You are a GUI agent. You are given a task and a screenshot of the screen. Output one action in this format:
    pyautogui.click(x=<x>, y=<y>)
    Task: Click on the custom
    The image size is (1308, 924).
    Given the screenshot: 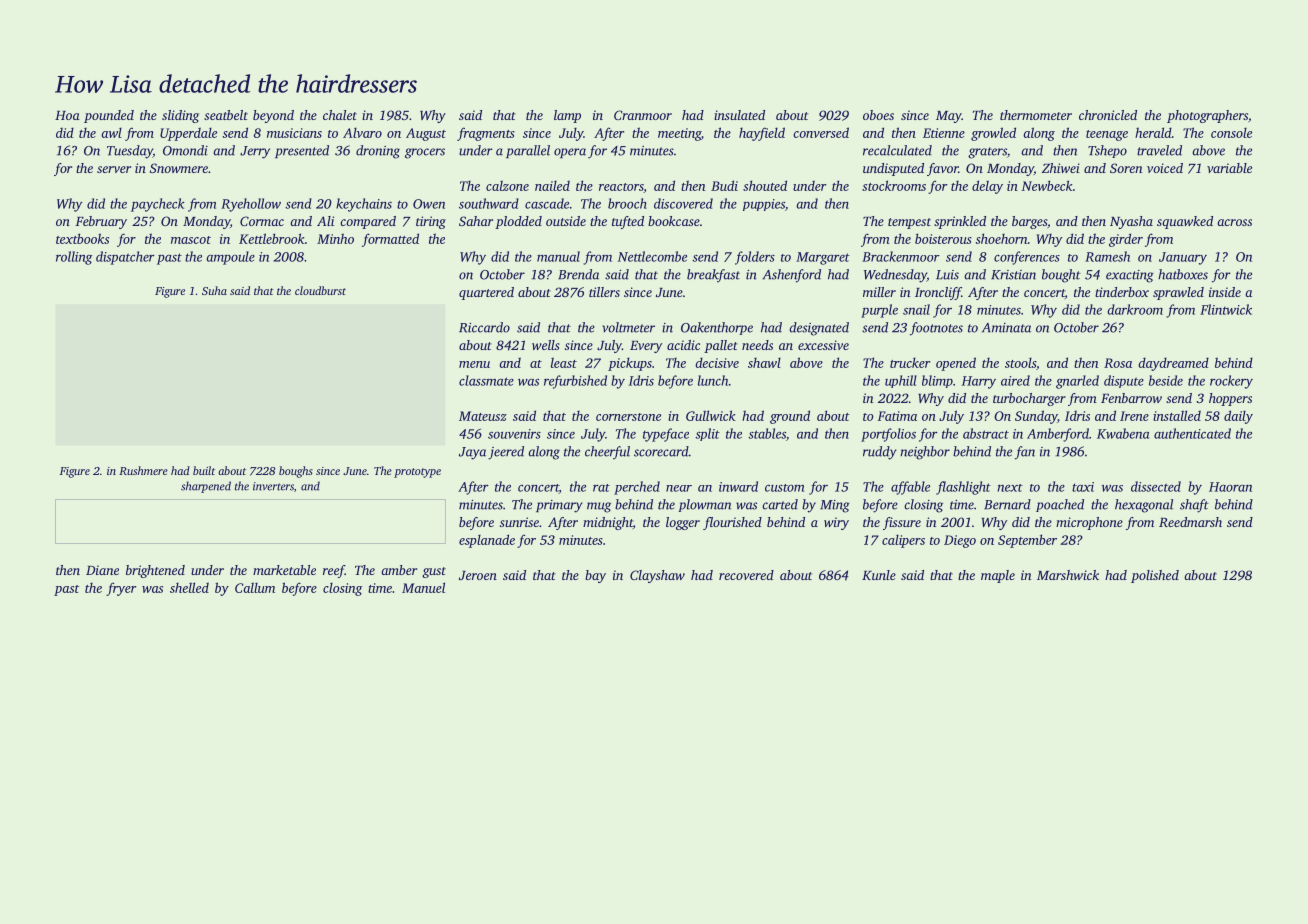 What is the action you would take?
    pyautogui.click(x=784, y=488)
